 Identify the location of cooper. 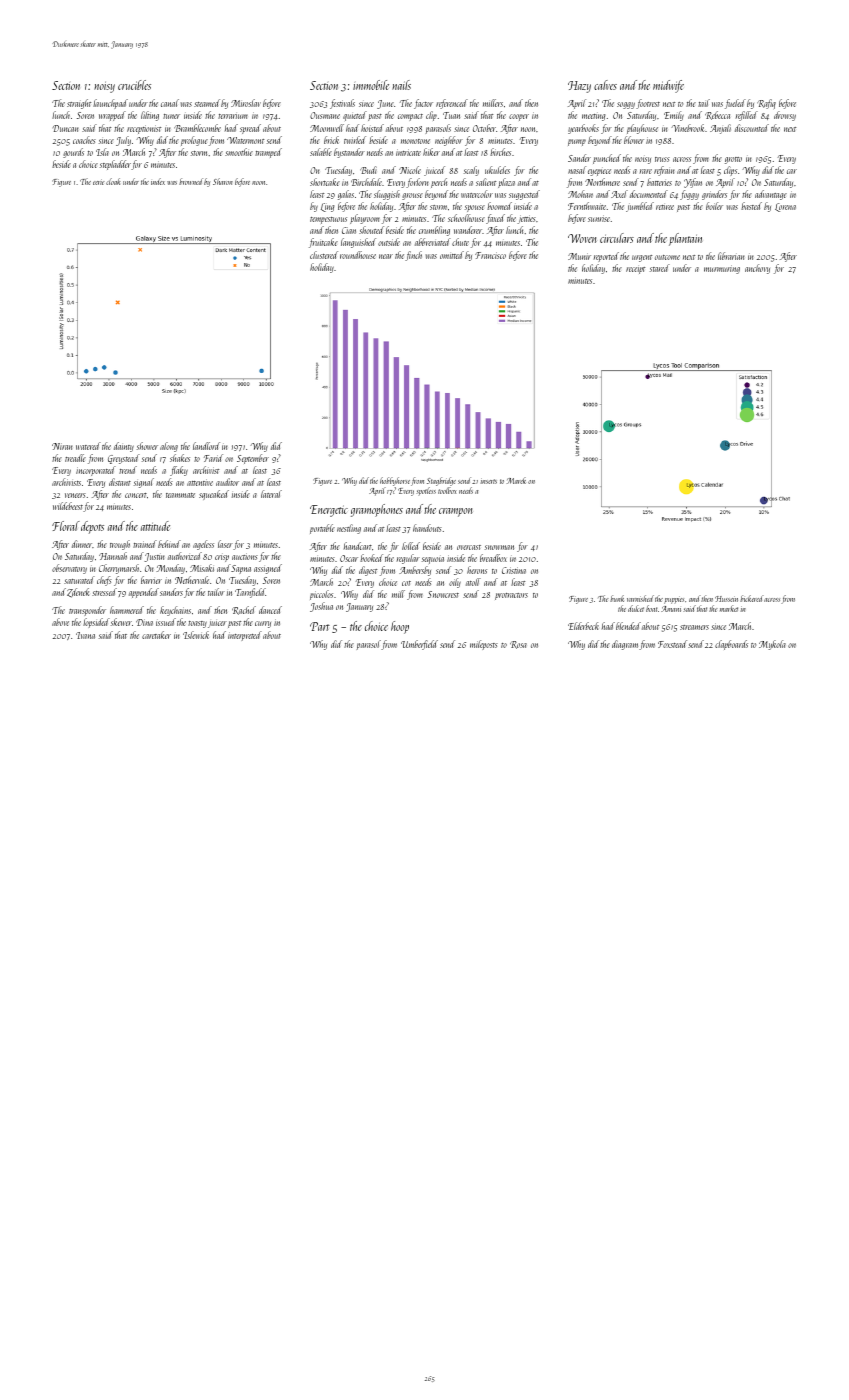
(519, 117).
